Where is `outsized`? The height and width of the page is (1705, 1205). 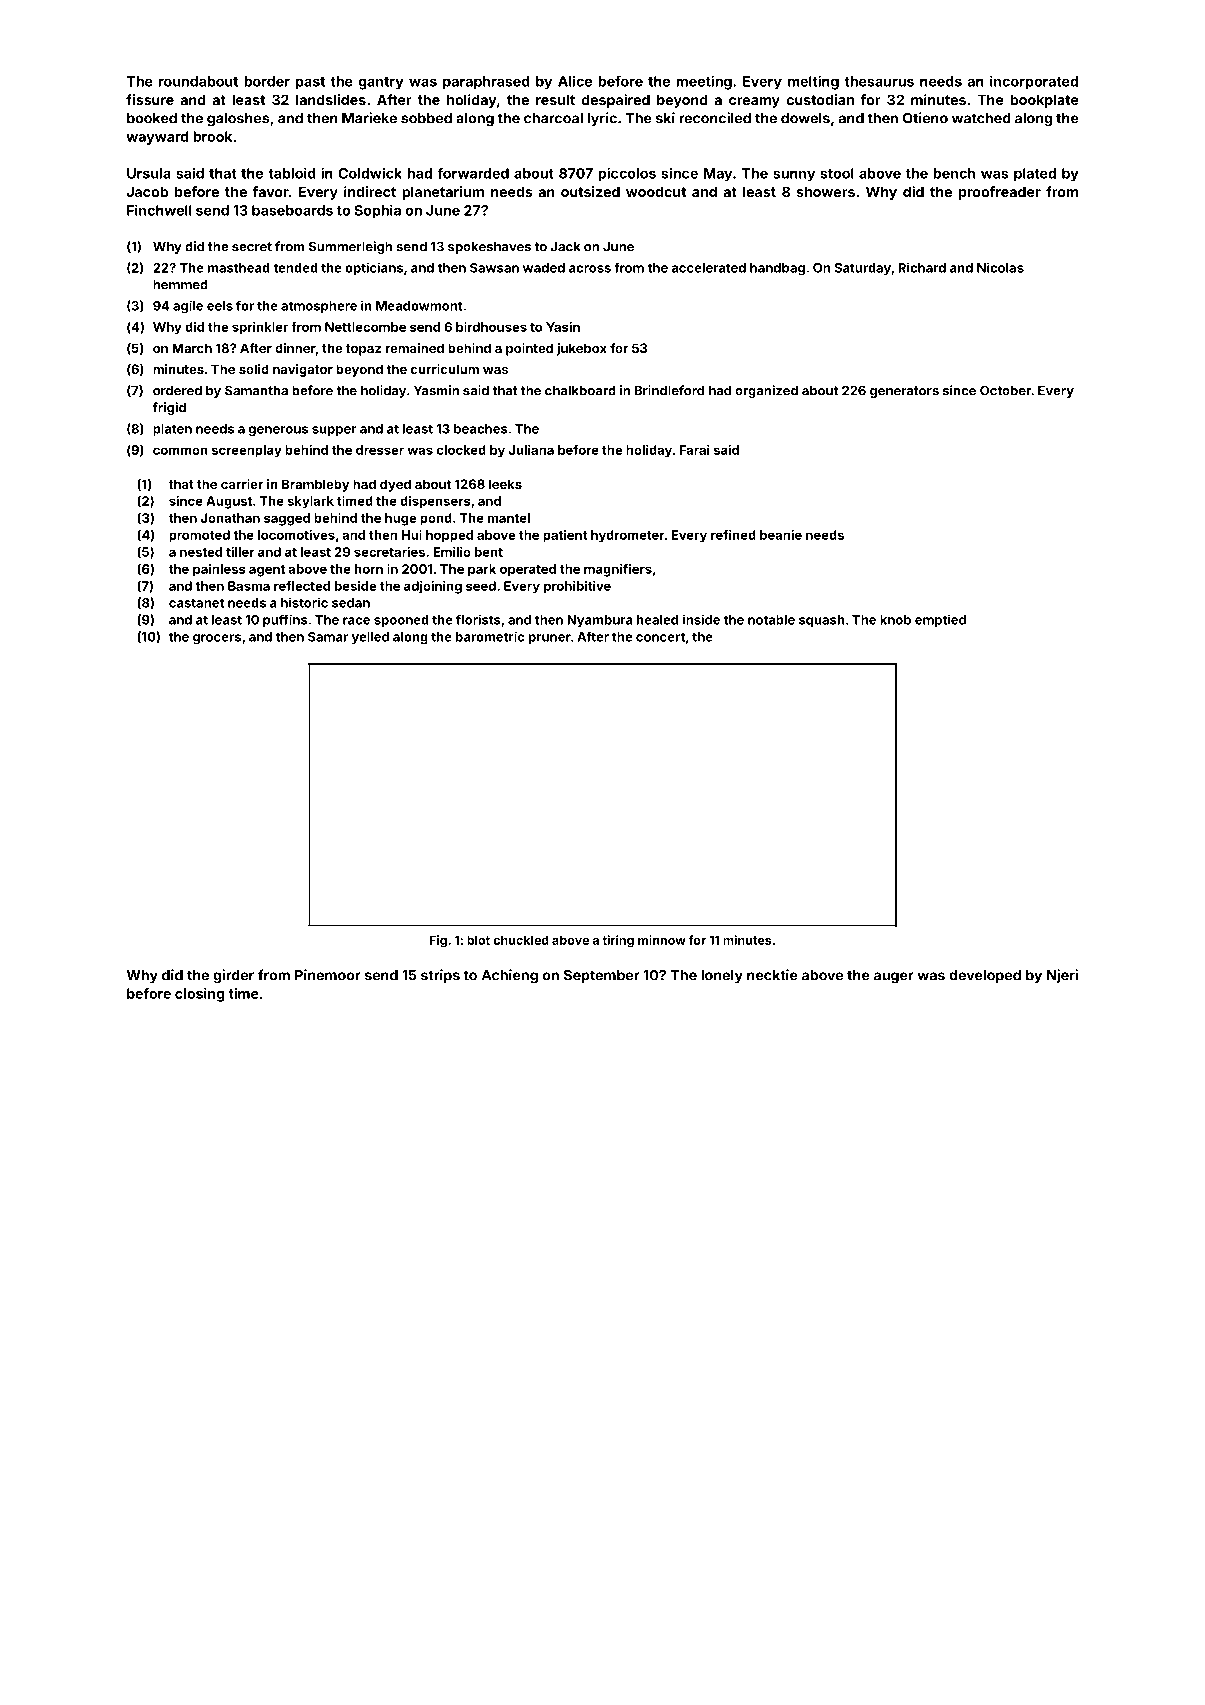 outsized is located at coordinates (590, 191).
